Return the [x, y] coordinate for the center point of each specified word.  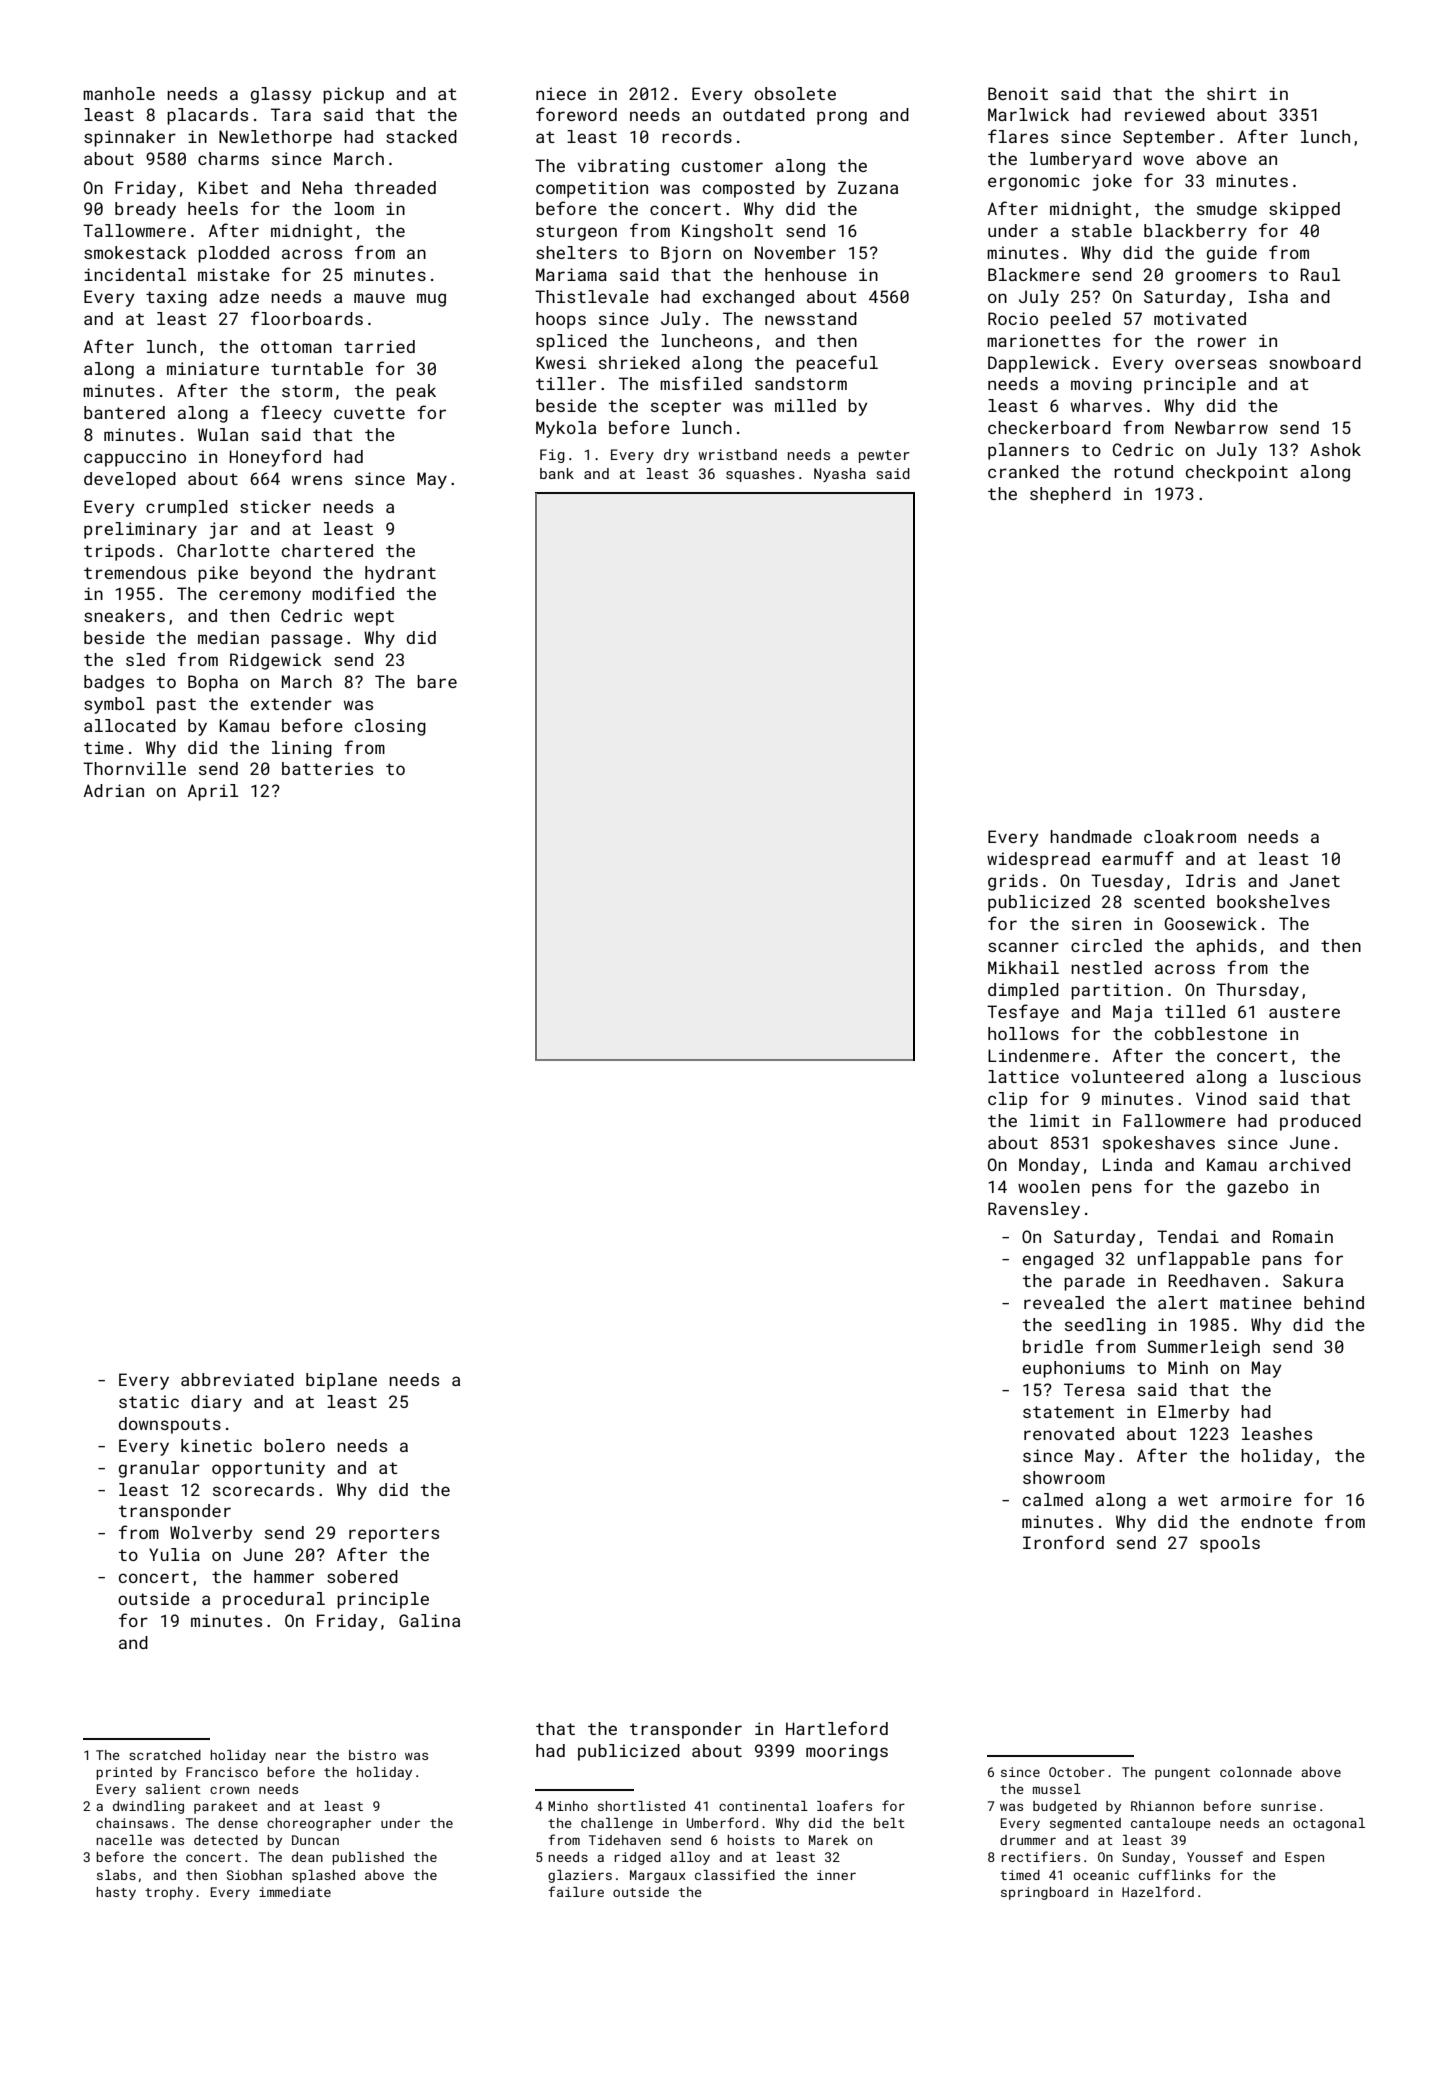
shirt [1232, 93]
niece [561, 93]
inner [836, 1875]
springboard [1044, 1893]
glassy [281, 95]
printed [124, 1773]
